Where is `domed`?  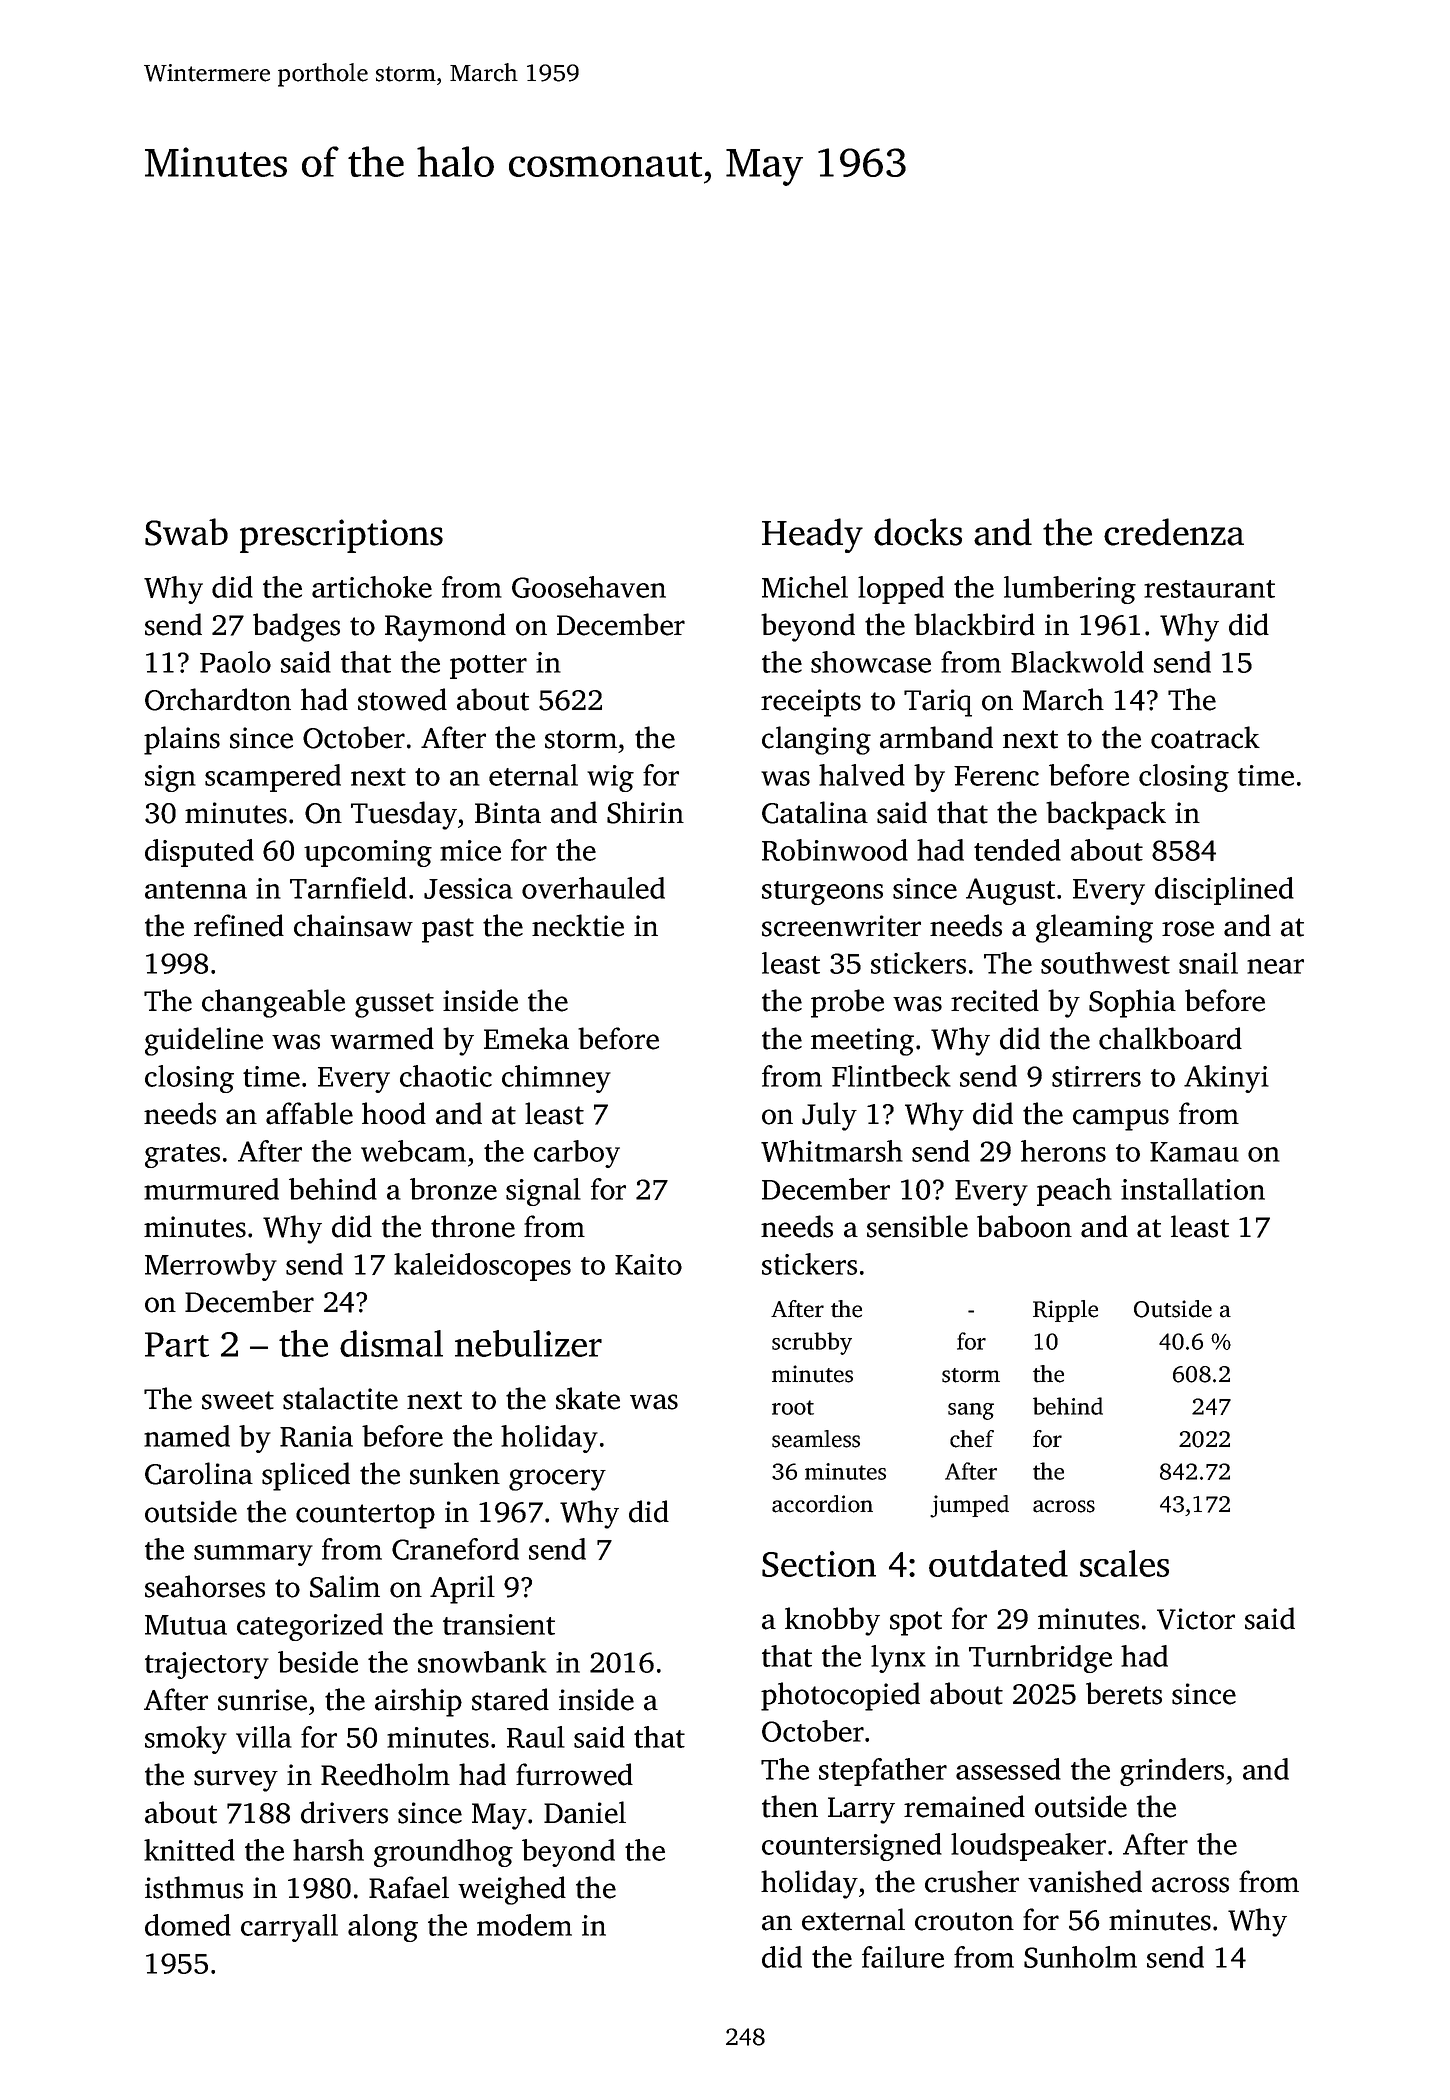 domed is located at coordinates (188, 1925).
